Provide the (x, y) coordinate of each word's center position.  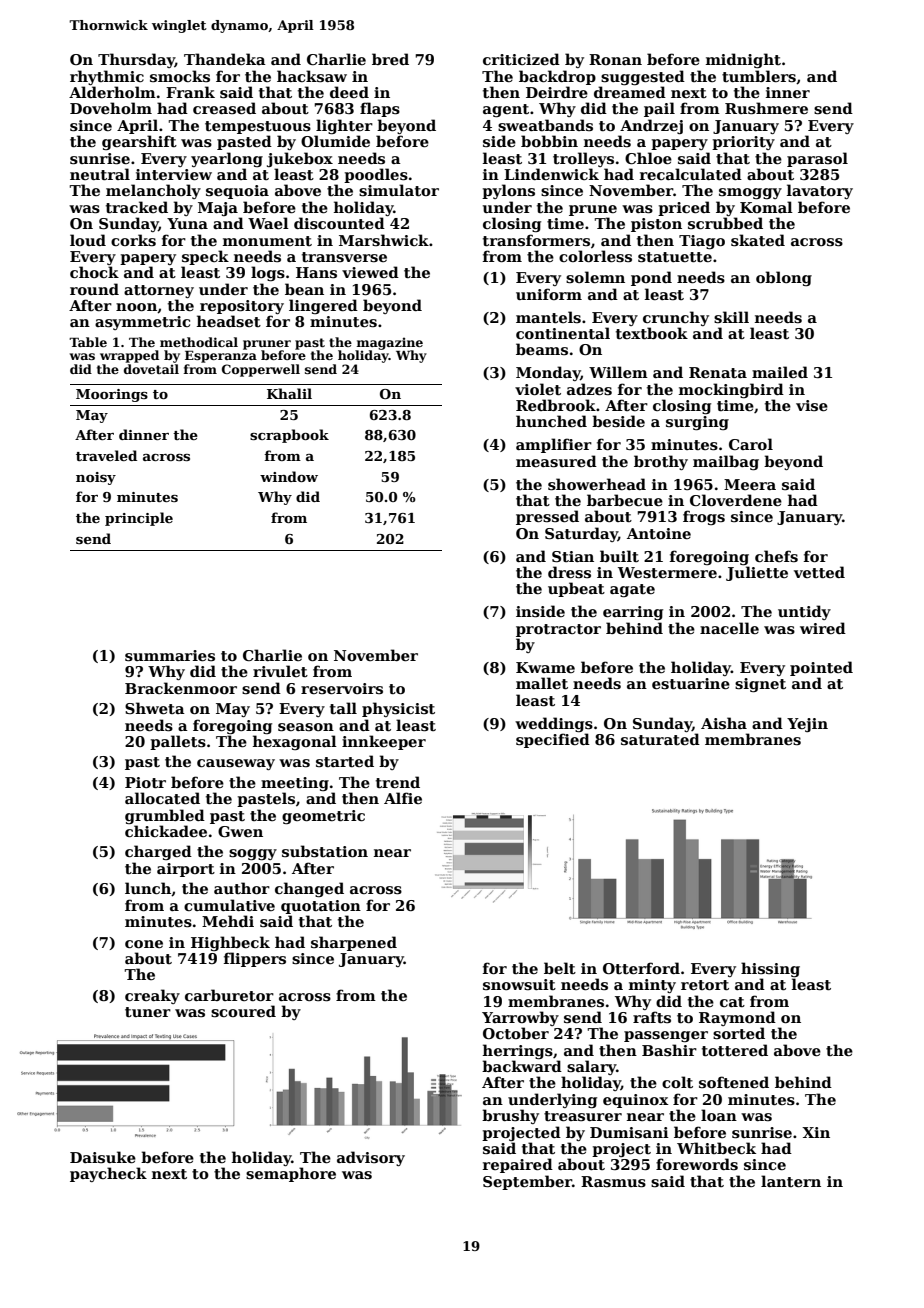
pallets (178, 742)
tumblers (759, 76)
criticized (521, 59)
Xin (816, 1132)
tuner (148, 1012)
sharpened (354, 943)
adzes (589, 389)
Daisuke (103, 1157)
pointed (821, 668)
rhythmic (107, 77)
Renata (718, 372)
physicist (398, 709)
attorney (159, 291)
